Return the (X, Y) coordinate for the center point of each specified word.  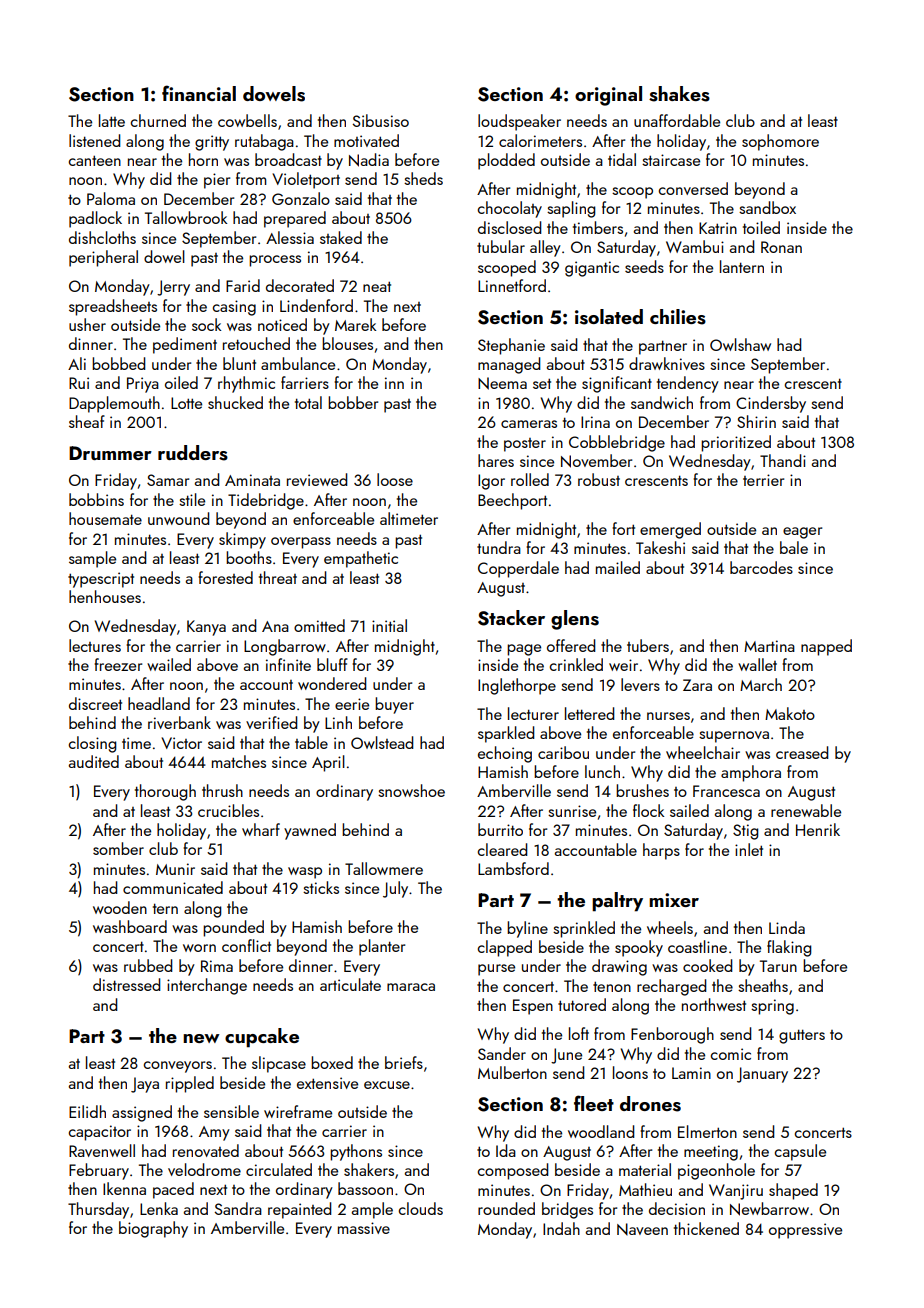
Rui (79, 383)
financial (199, 93)
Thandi (783, 460)
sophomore (780, 142)
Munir (175, 869)
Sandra (238, 1208)
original (608, 96)
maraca (411, 987)
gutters (802, 1036)
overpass (301, 543)
